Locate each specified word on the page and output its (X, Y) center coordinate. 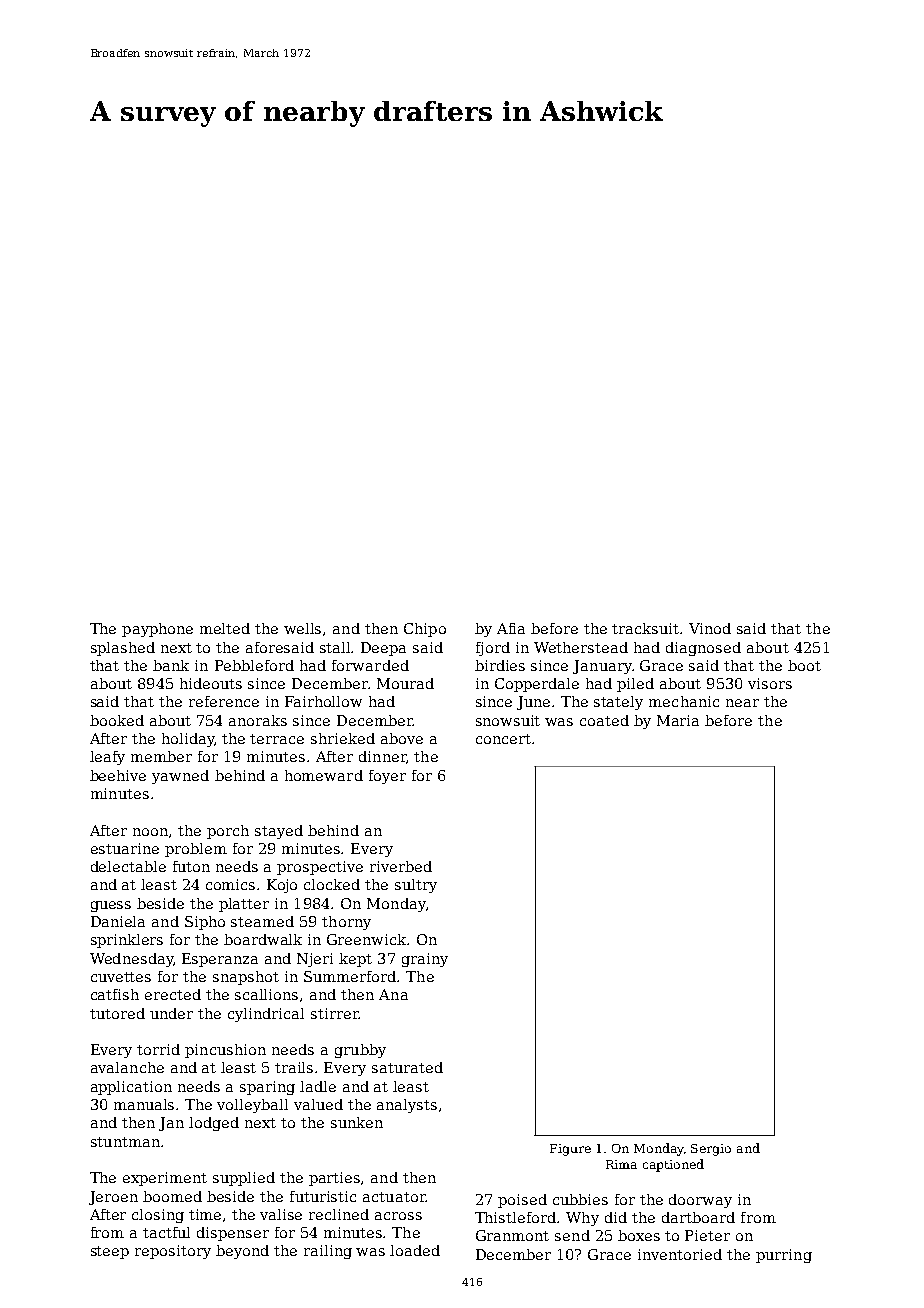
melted (225, 628)
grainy (425, 960)
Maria (678, 720)
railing (328, 1252)
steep (110, 1252)
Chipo (425, 630)
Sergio (711, 1150)
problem (196, 850)
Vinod (710, 628)
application (131, 1088)
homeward (324, 775)
